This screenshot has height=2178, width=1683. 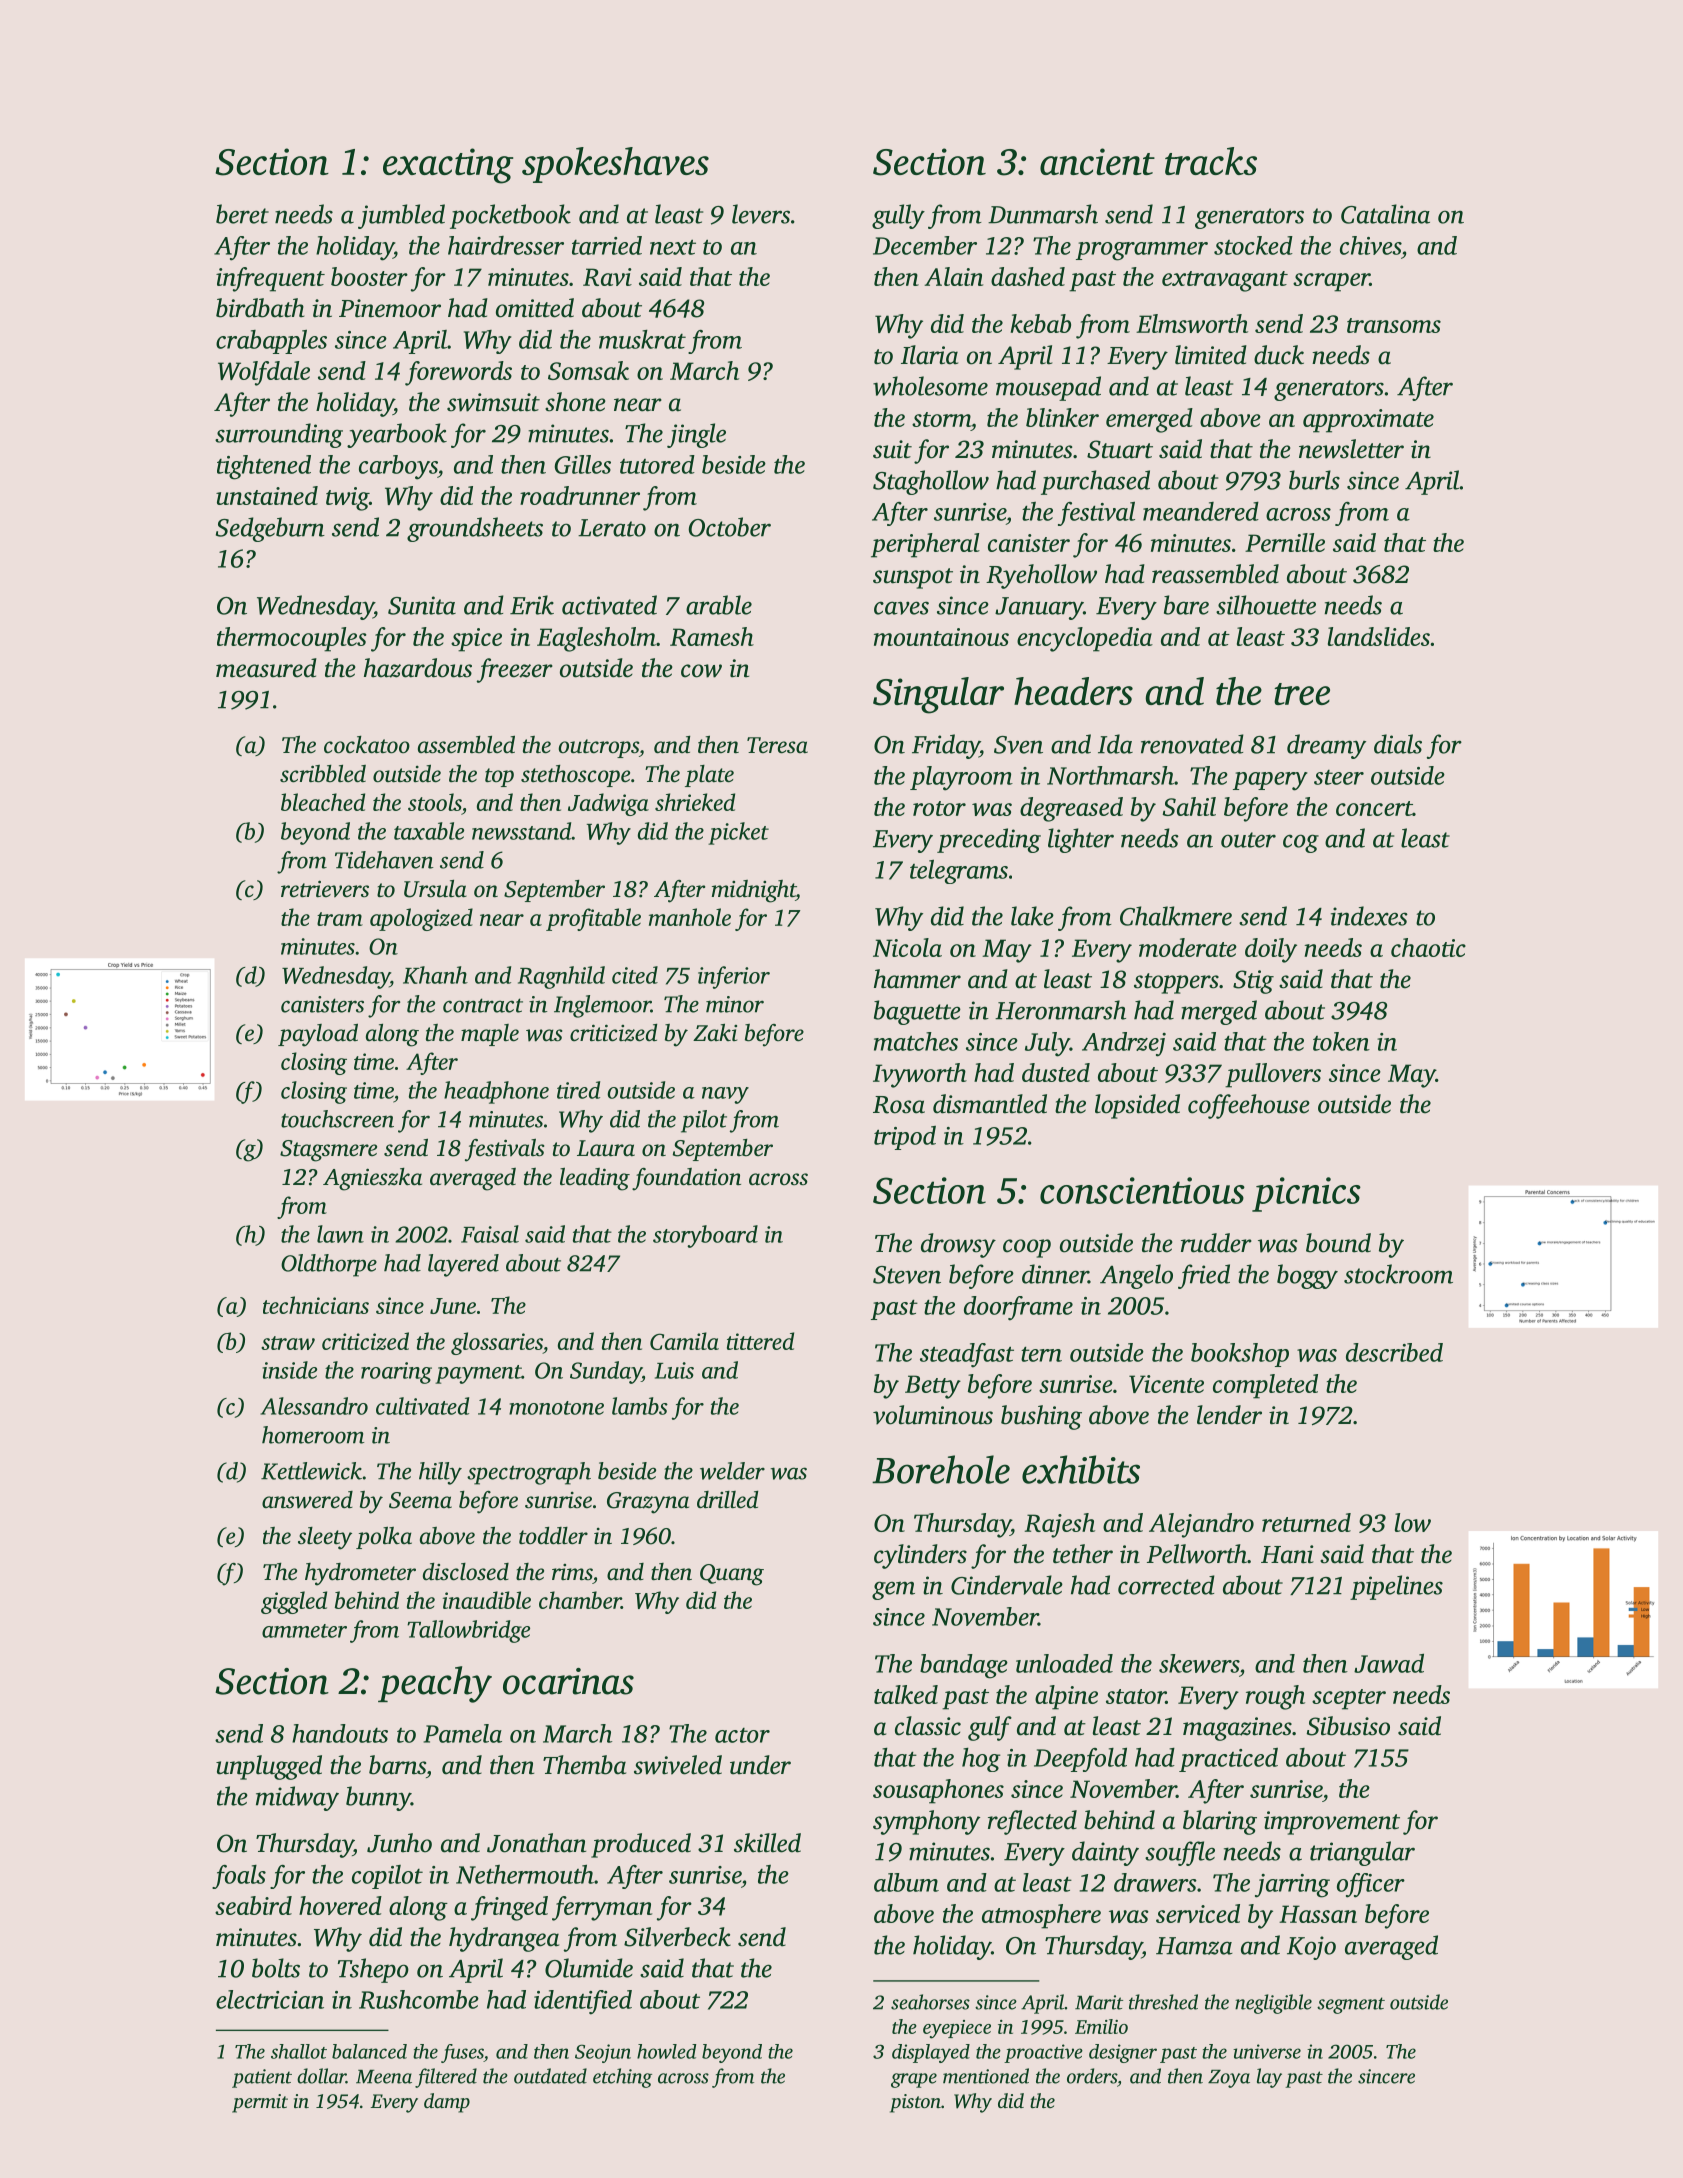 I want to click on beret, so click(x=242, y=214).
